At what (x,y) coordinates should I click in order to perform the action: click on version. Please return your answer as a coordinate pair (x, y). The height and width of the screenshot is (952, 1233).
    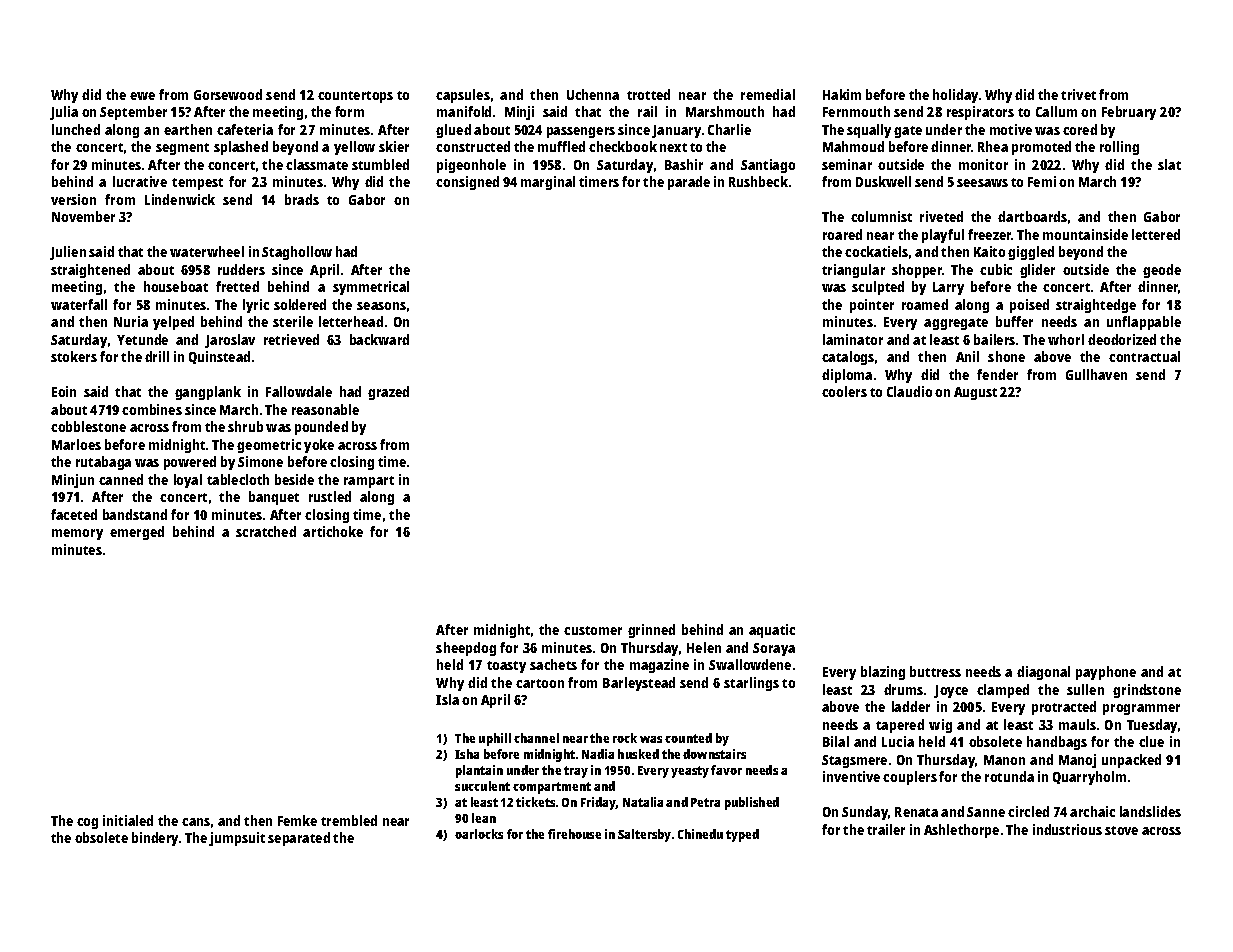
    Looking at the image, I should click on (73, 199).
